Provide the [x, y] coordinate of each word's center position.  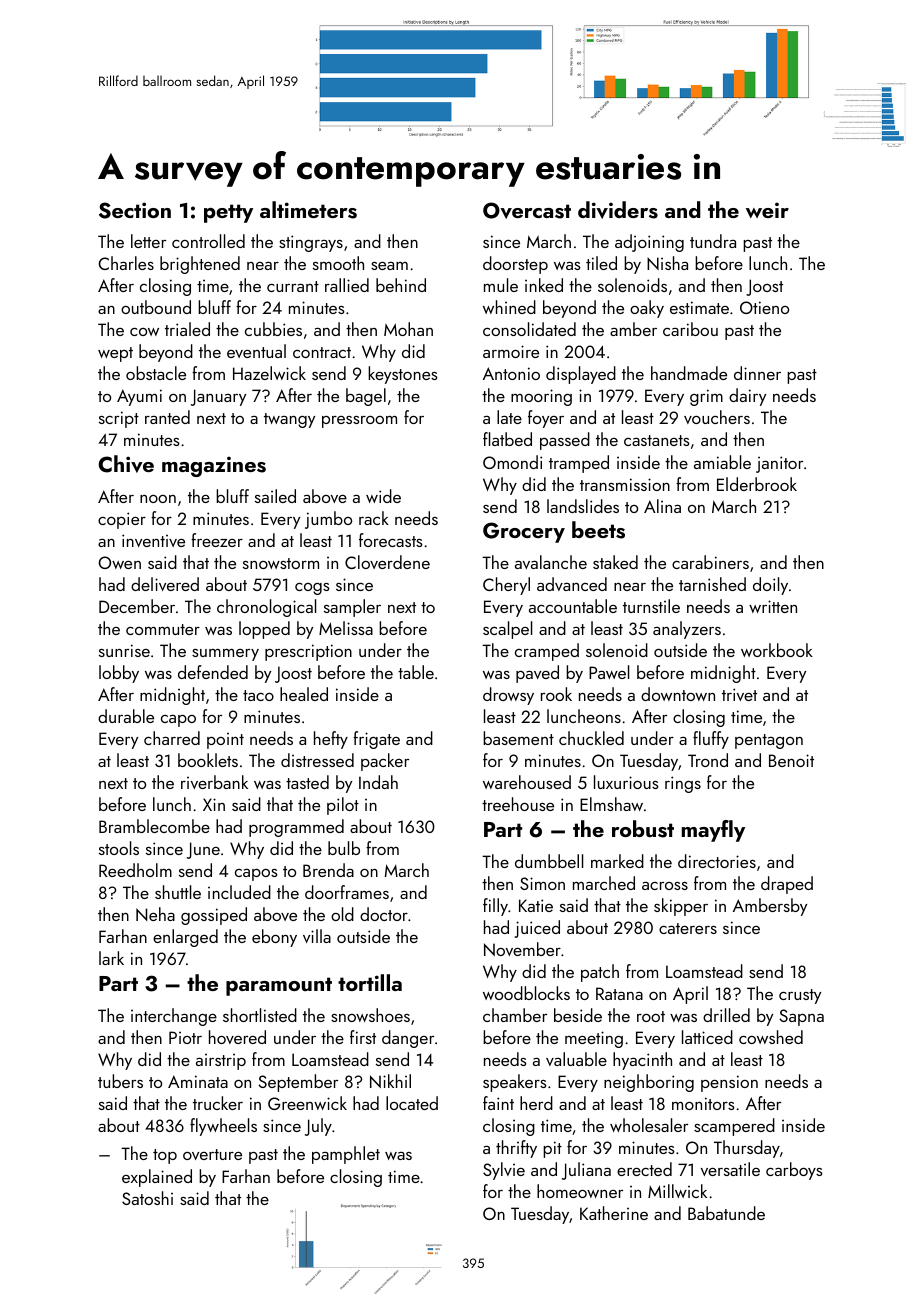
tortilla [370, 982]
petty [228, 213]
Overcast [527, 210]
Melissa [346, 628]
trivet [739, 694]
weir [767, 210]
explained [157, 1178]
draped [787, 885]
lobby [119, 674]
